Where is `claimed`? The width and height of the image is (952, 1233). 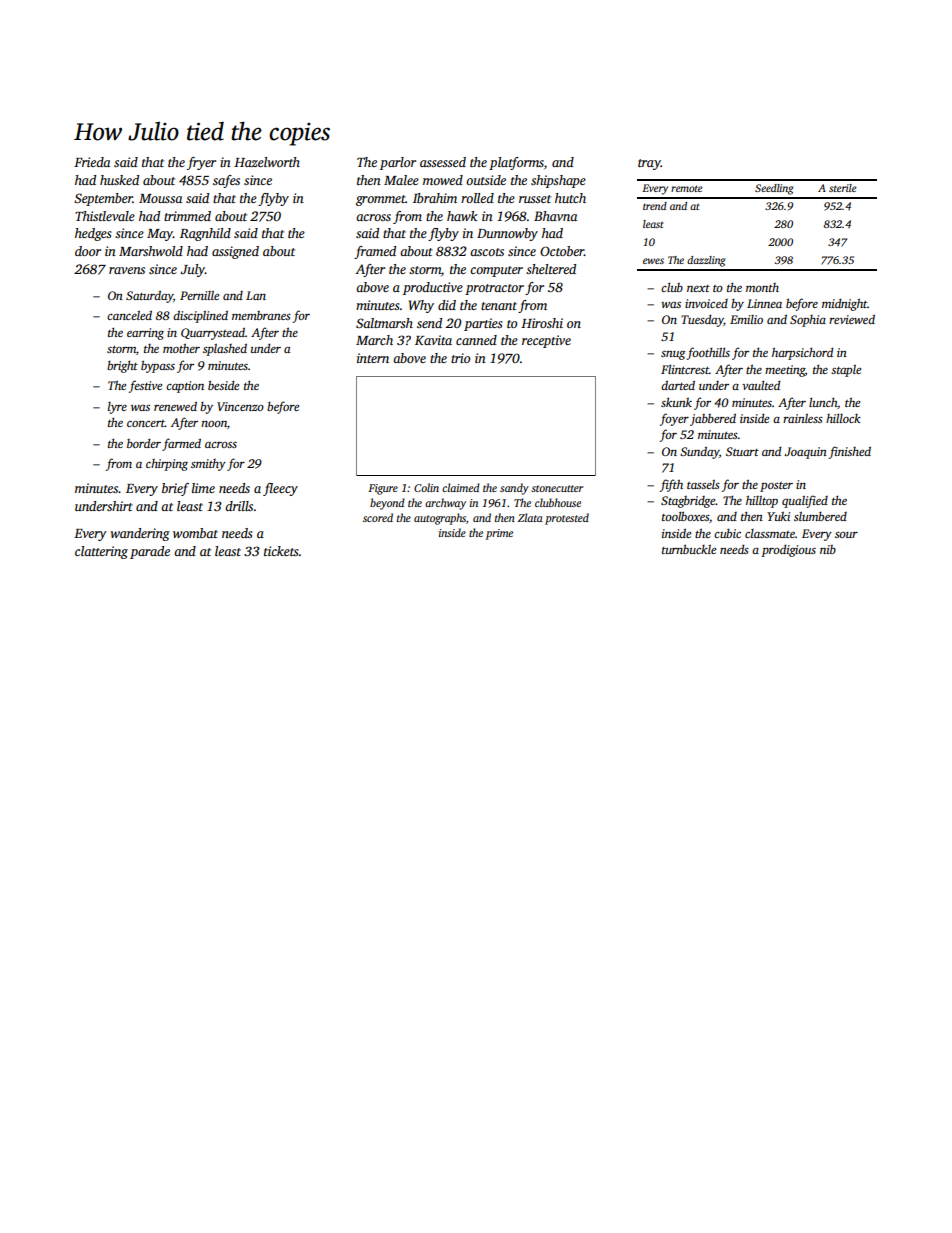
claimed is located at coordinates (461, 487).
